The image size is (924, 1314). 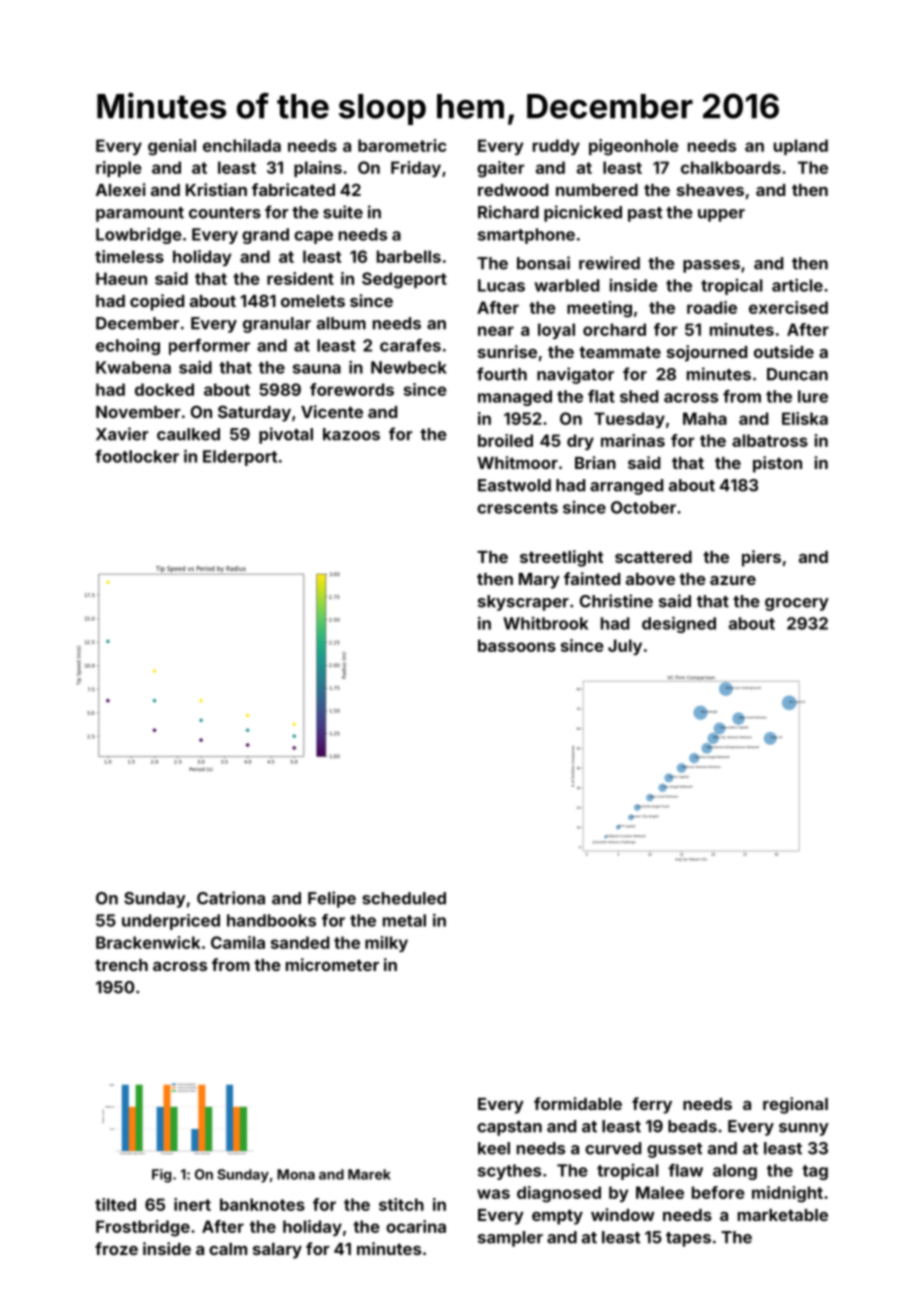 What do you see at coordinates (318, 169) in the page?
I see `plains` at bounding box center [318, 169].
